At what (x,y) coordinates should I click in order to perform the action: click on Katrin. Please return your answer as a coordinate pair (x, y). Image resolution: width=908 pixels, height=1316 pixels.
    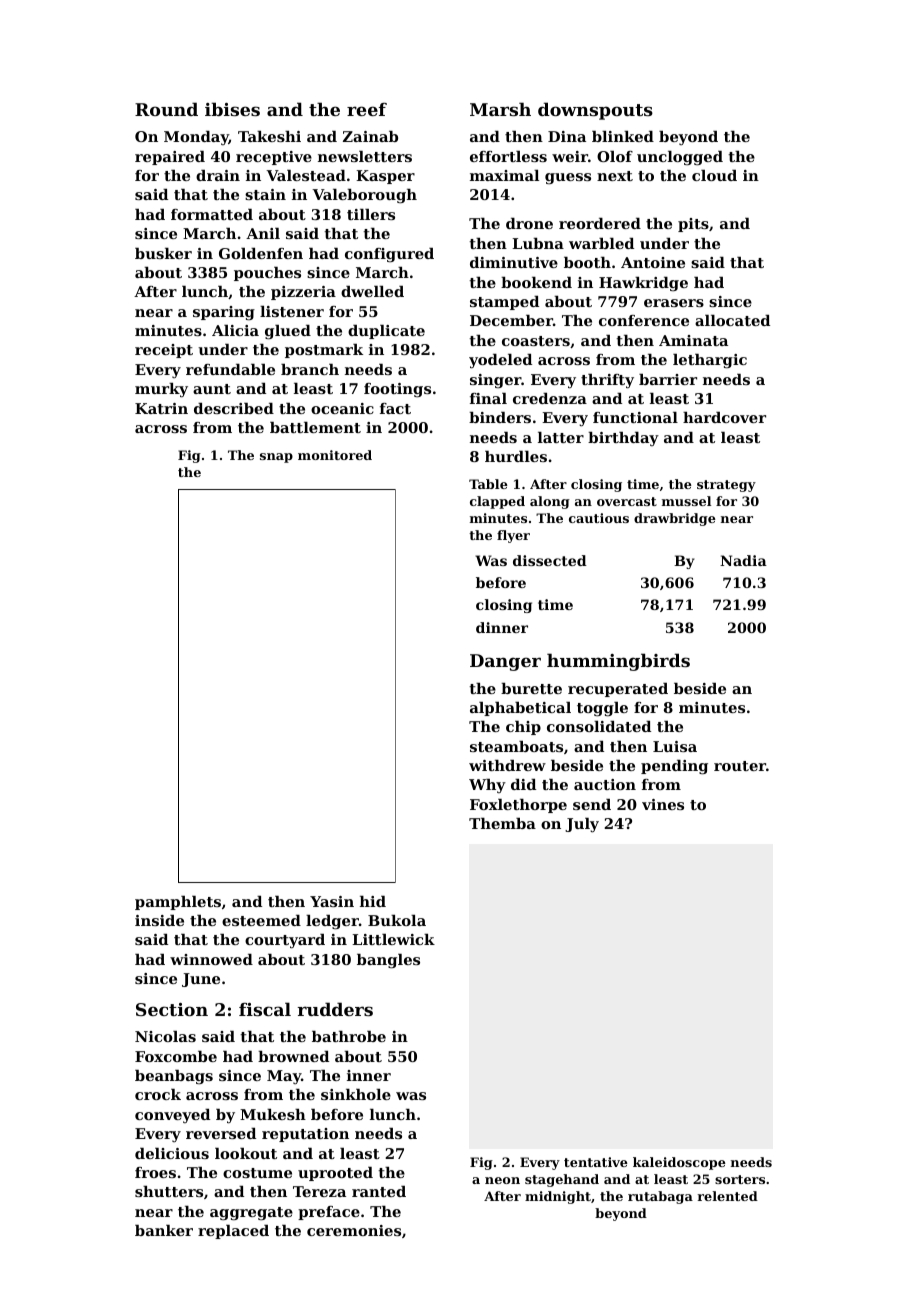
    Looking at the image, I should click on (161, 408).
